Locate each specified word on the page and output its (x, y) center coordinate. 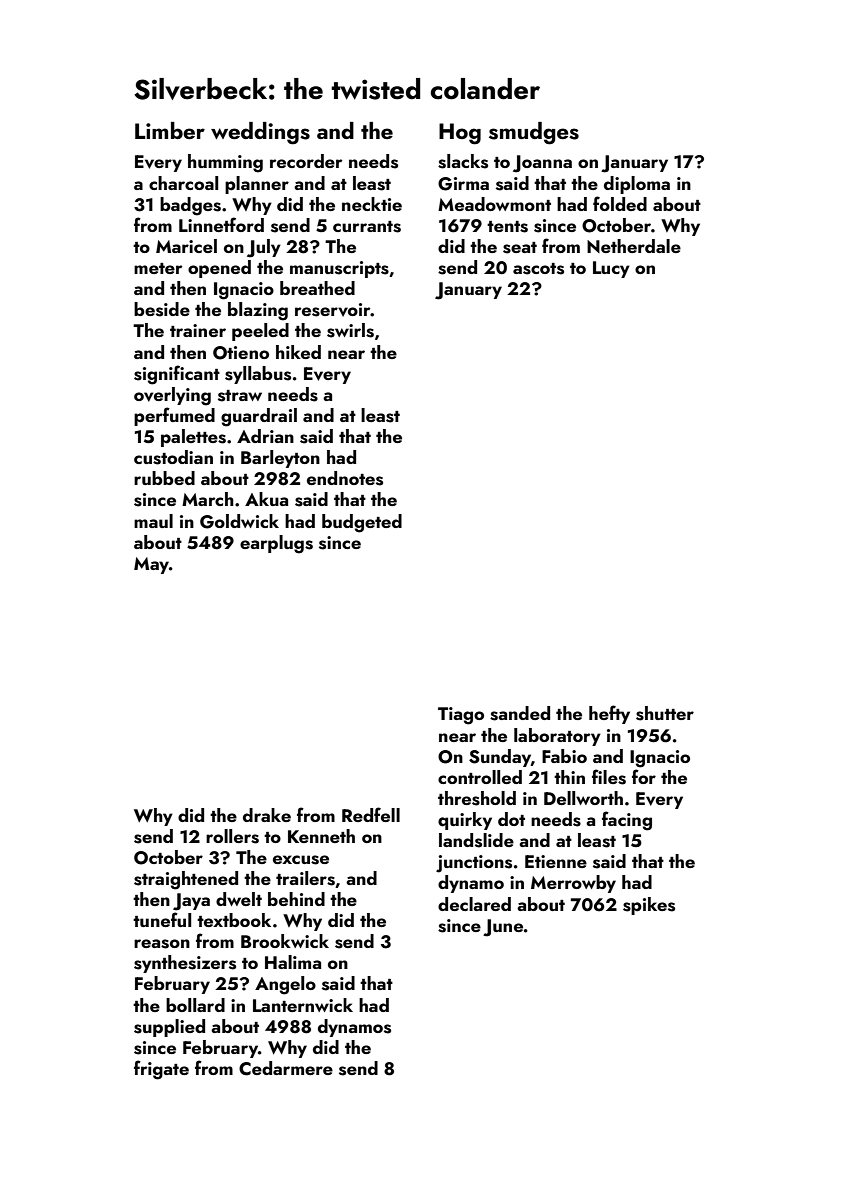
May (151, 565)
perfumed (174, 416)
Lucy (611, 269)
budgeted (362, 523)
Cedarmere (286, 1068)
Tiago (461, 716)
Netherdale (634, 246)
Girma (463, 184)
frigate (161, 1070)
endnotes (345, 478)
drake (267, 815)
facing (627, 821)
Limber (170, 130)
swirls (350, 330)
